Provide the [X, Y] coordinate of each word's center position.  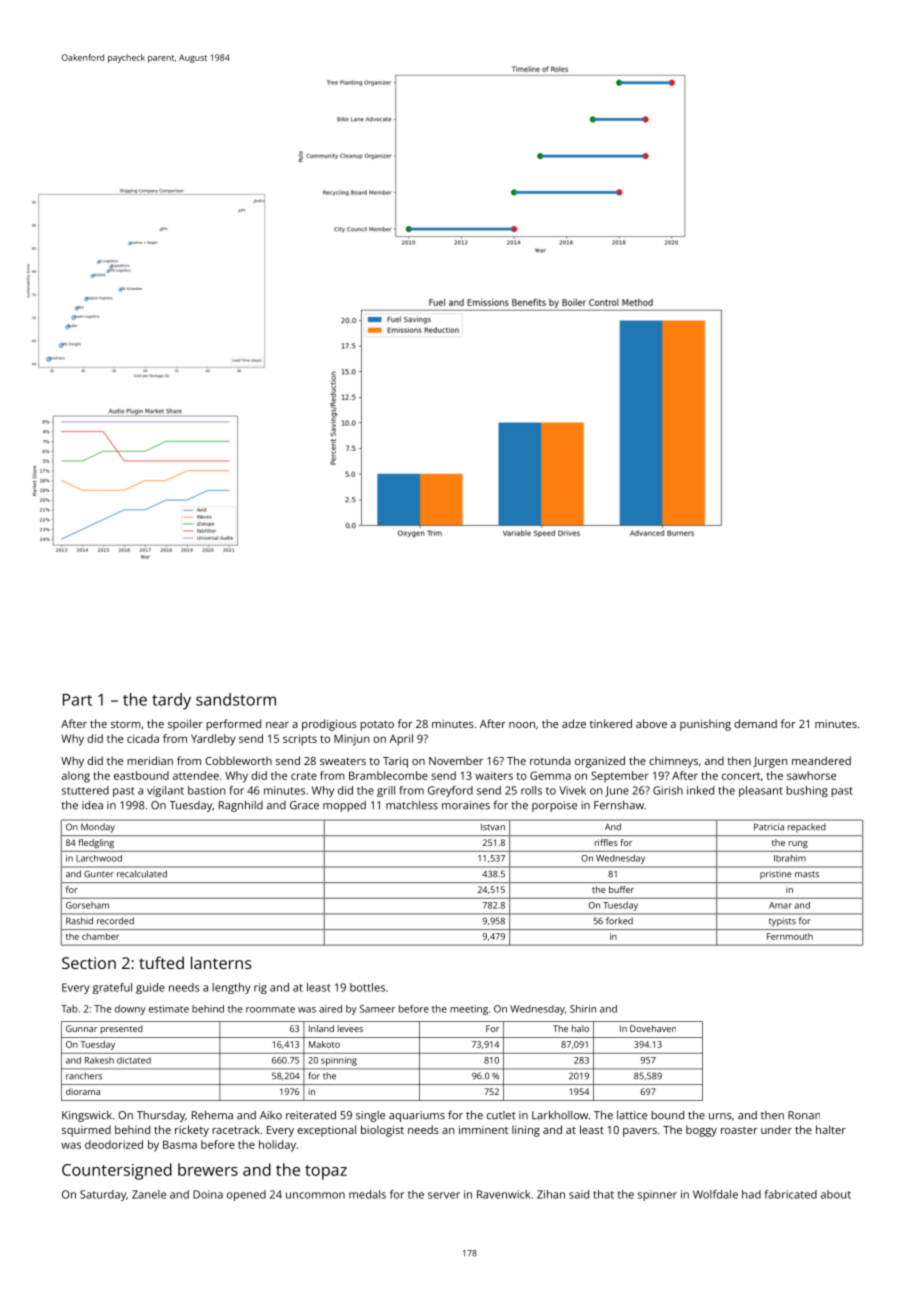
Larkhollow [560, 1115]
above [651, 723]
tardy [171, 701]
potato [377, 725]
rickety [192, 1131]
